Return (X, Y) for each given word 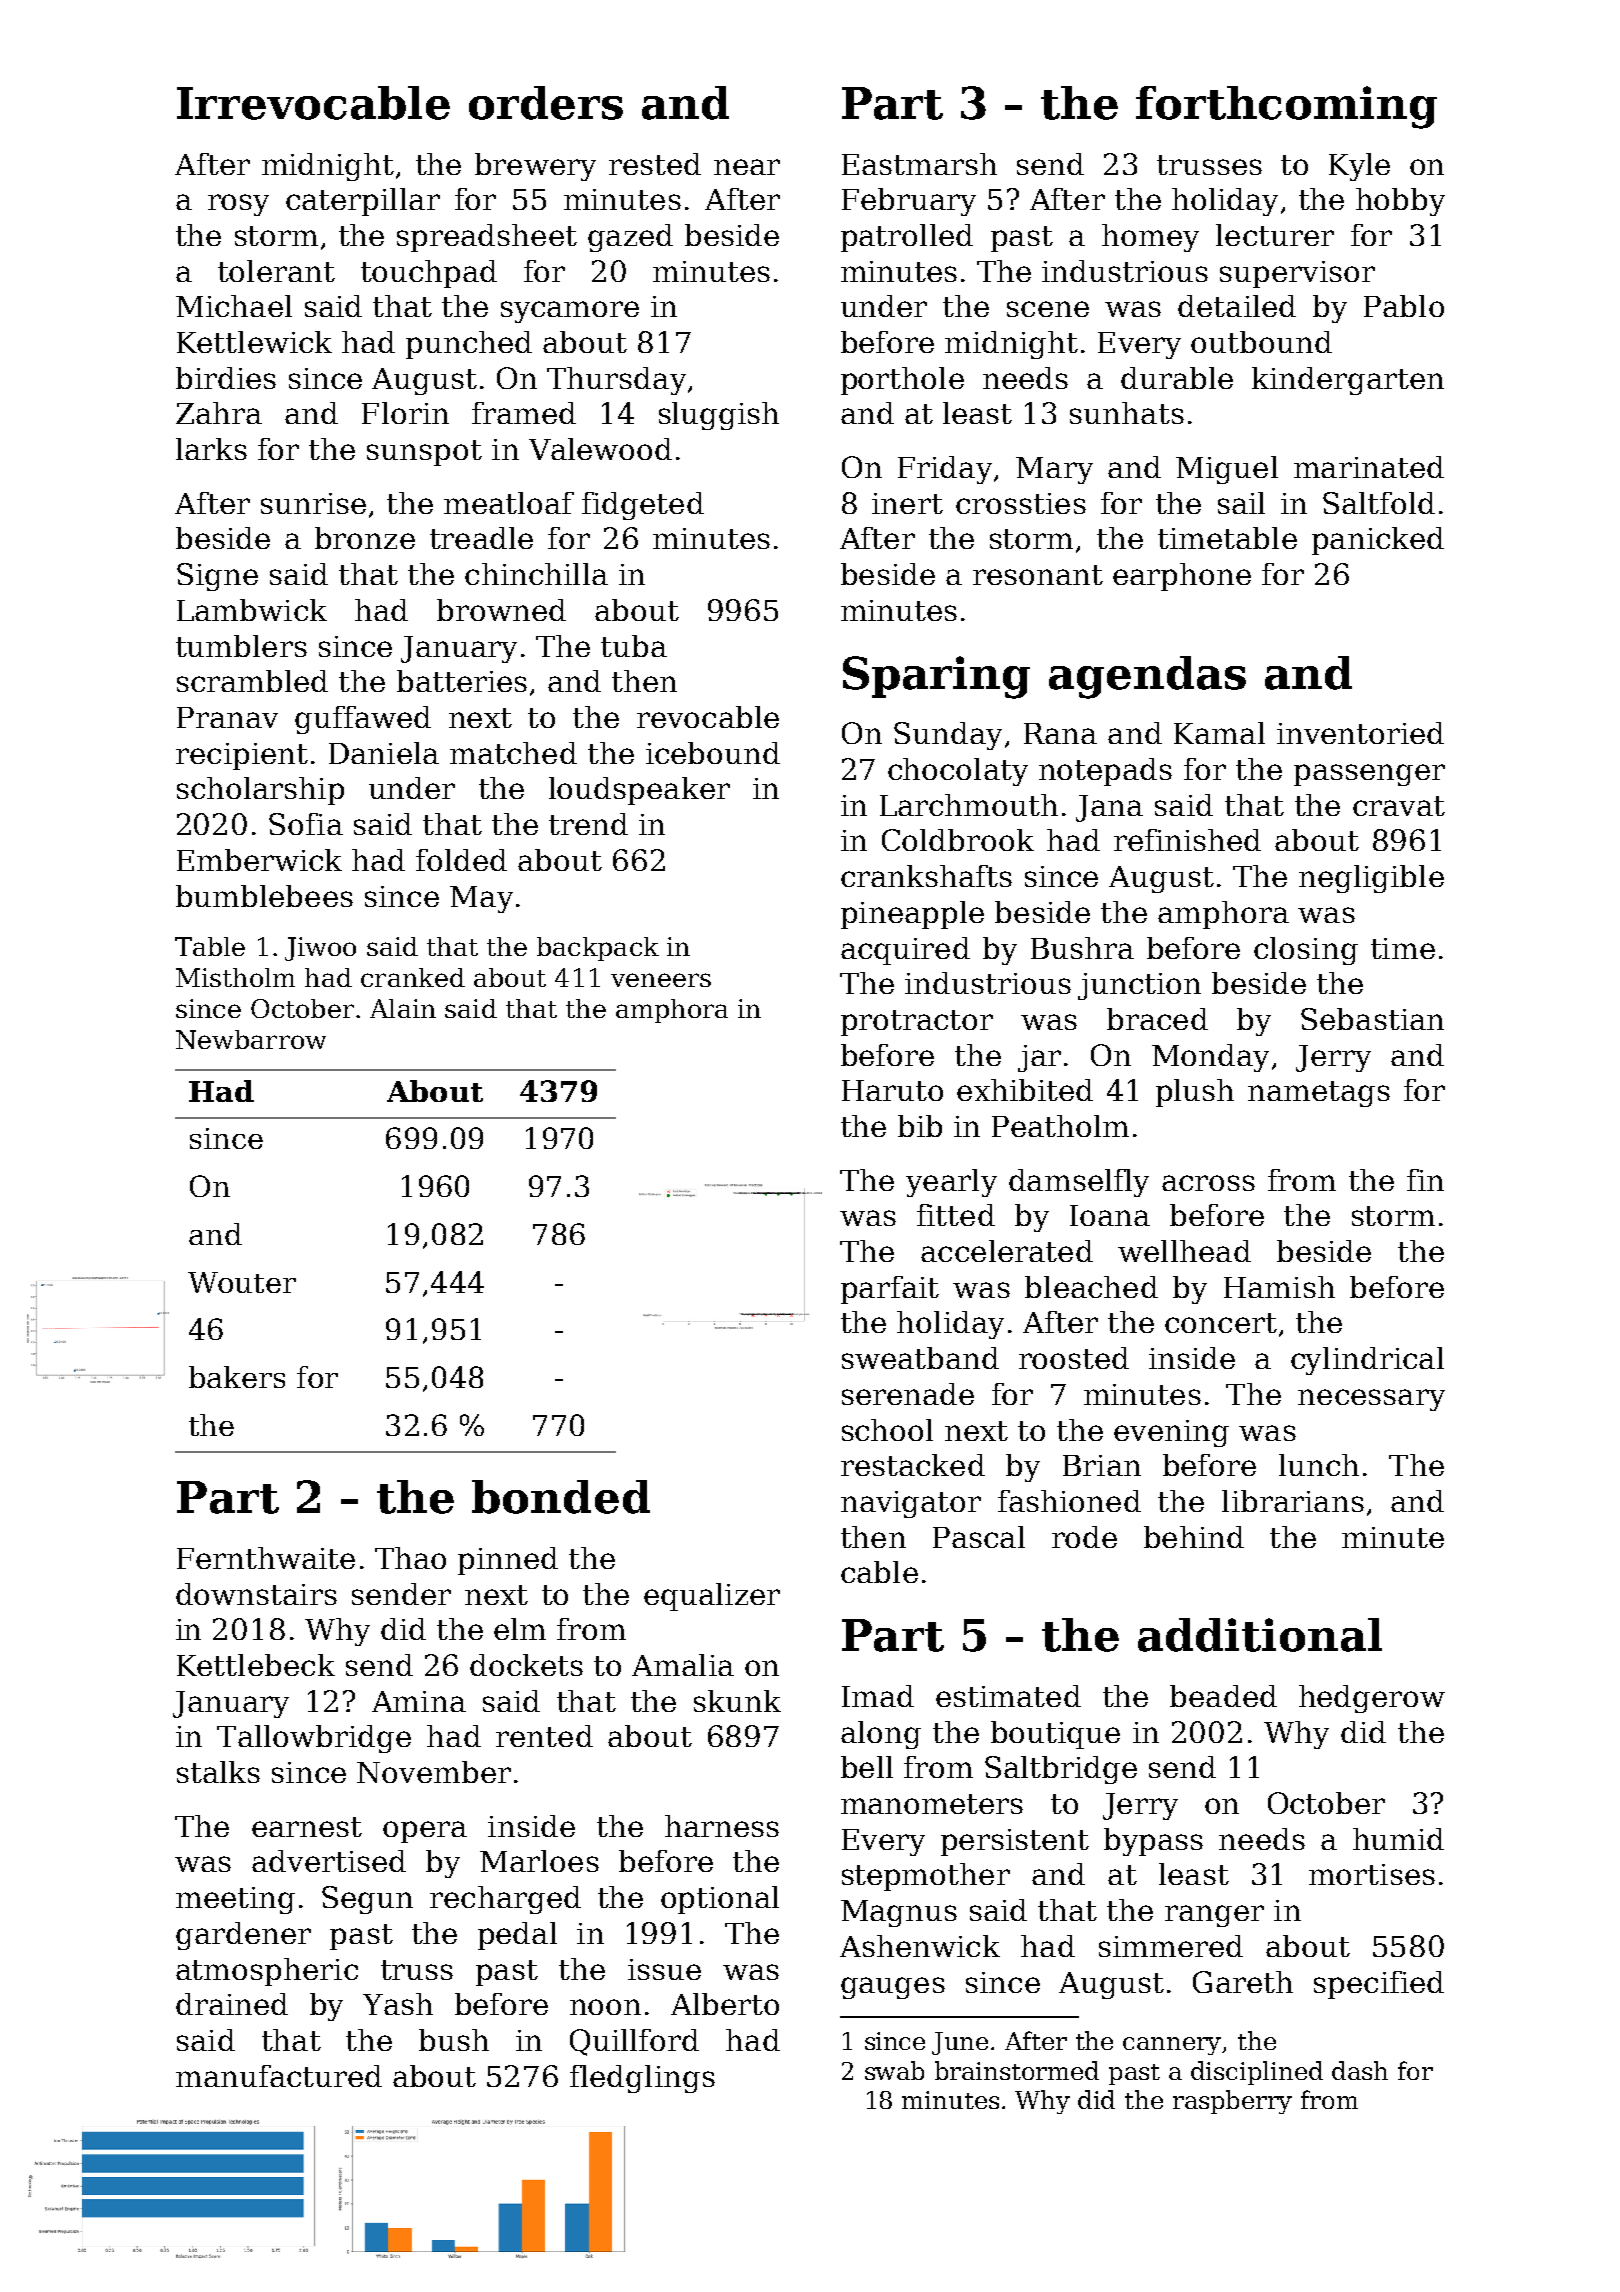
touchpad (429, 274)
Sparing (936, 677)
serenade (908, 1394)
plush (1195, 1093)
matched (513, 753)
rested (655, 164)
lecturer (1275, 235)
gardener (243, 1936)
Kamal (1219, 733)
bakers (237, 1377)
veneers (661, 980)
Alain (403, 1008)
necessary (1371, 1400)
